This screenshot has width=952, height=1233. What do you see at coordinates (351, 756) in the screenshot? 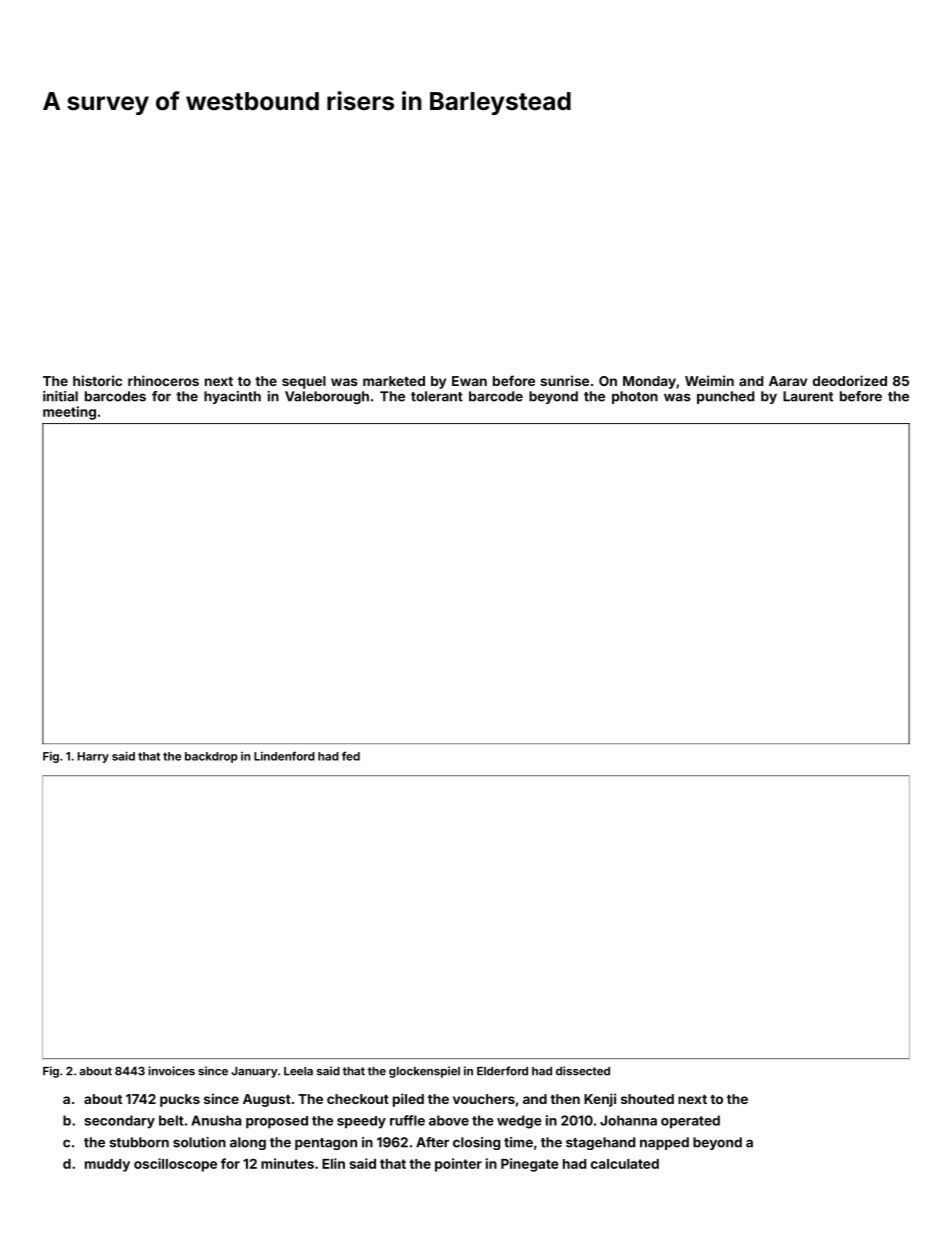
I see `fed` at bounding box center [351, 756].
